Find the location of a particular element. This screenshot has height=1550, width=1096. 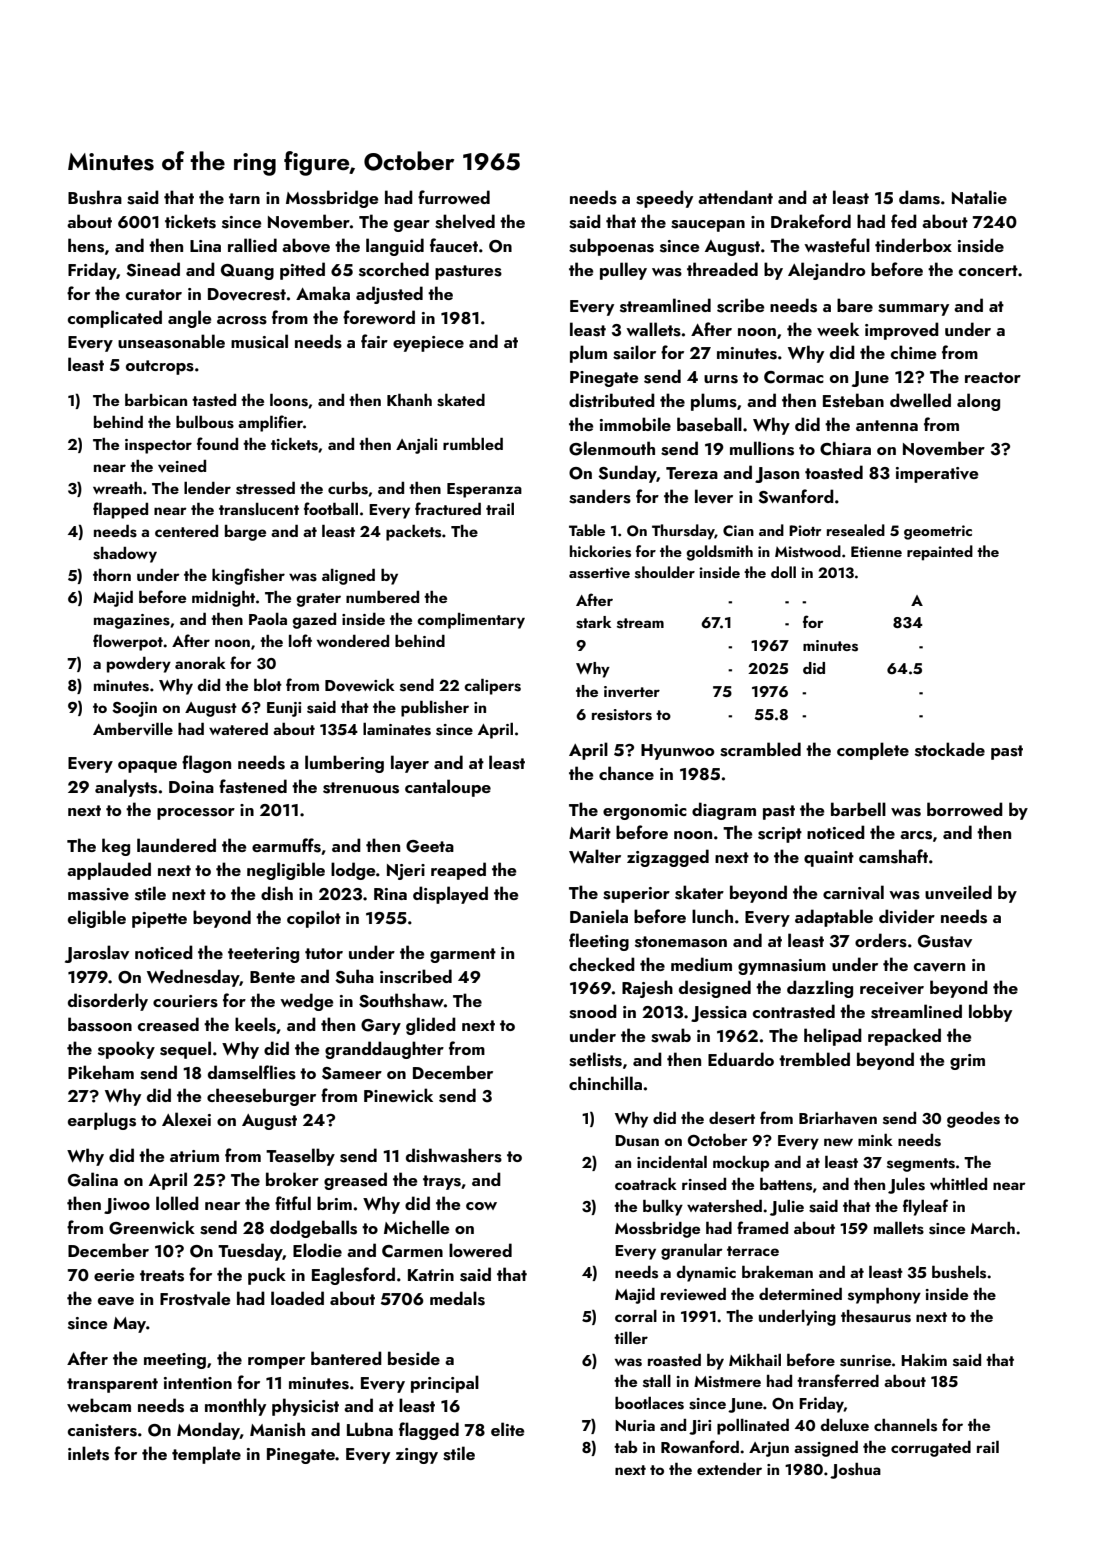

concert is located at coordinates (988, 270).
